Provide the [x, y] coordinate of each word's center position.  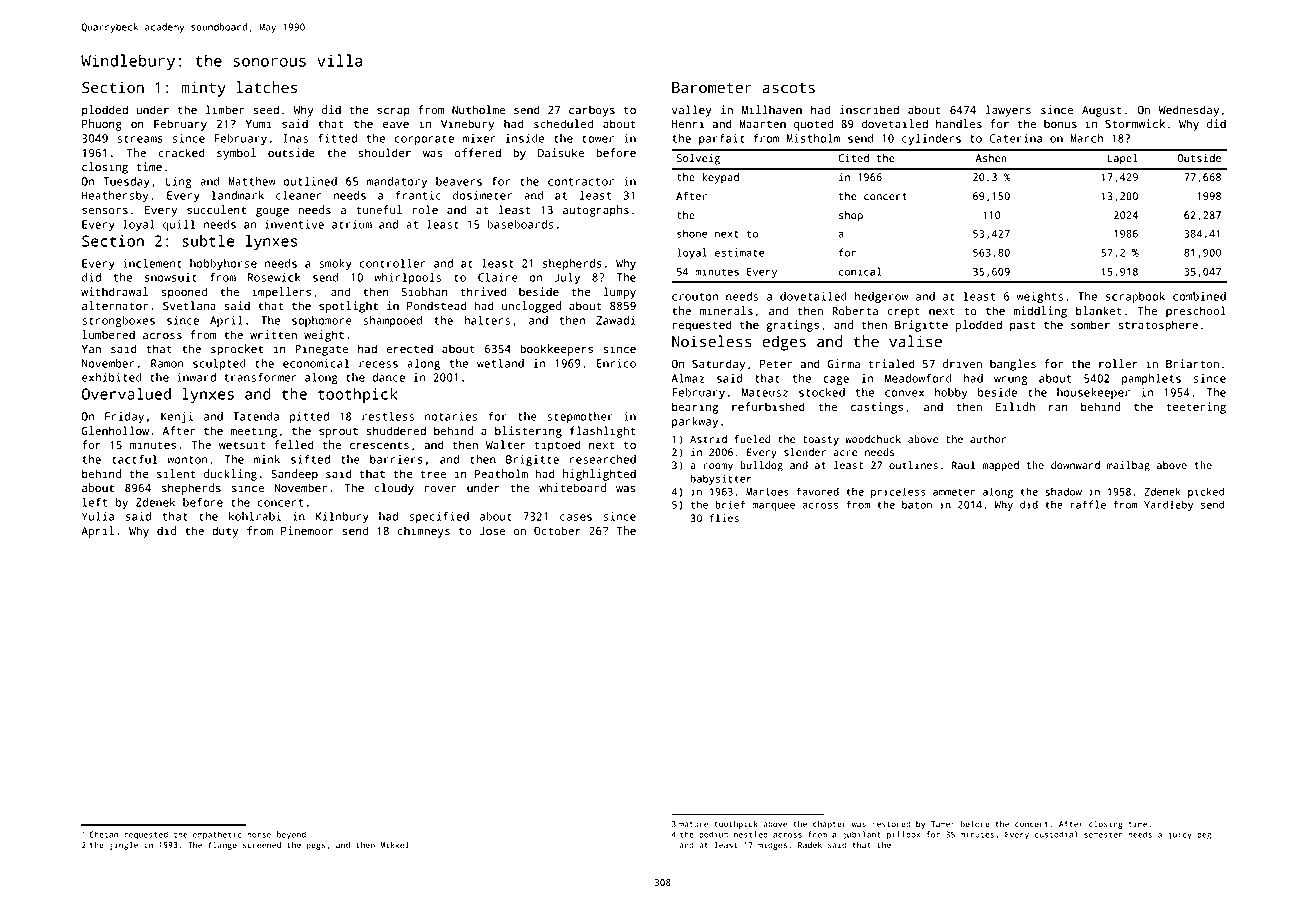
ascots [789, 88]
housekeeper [1093, 393]
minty [203, 89]
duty [225, 532]
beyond [291, 835]
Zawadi [616, 320]
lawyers [1008, 111]
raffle [1088, 504]
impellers [281, 293]
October [557, 531]
